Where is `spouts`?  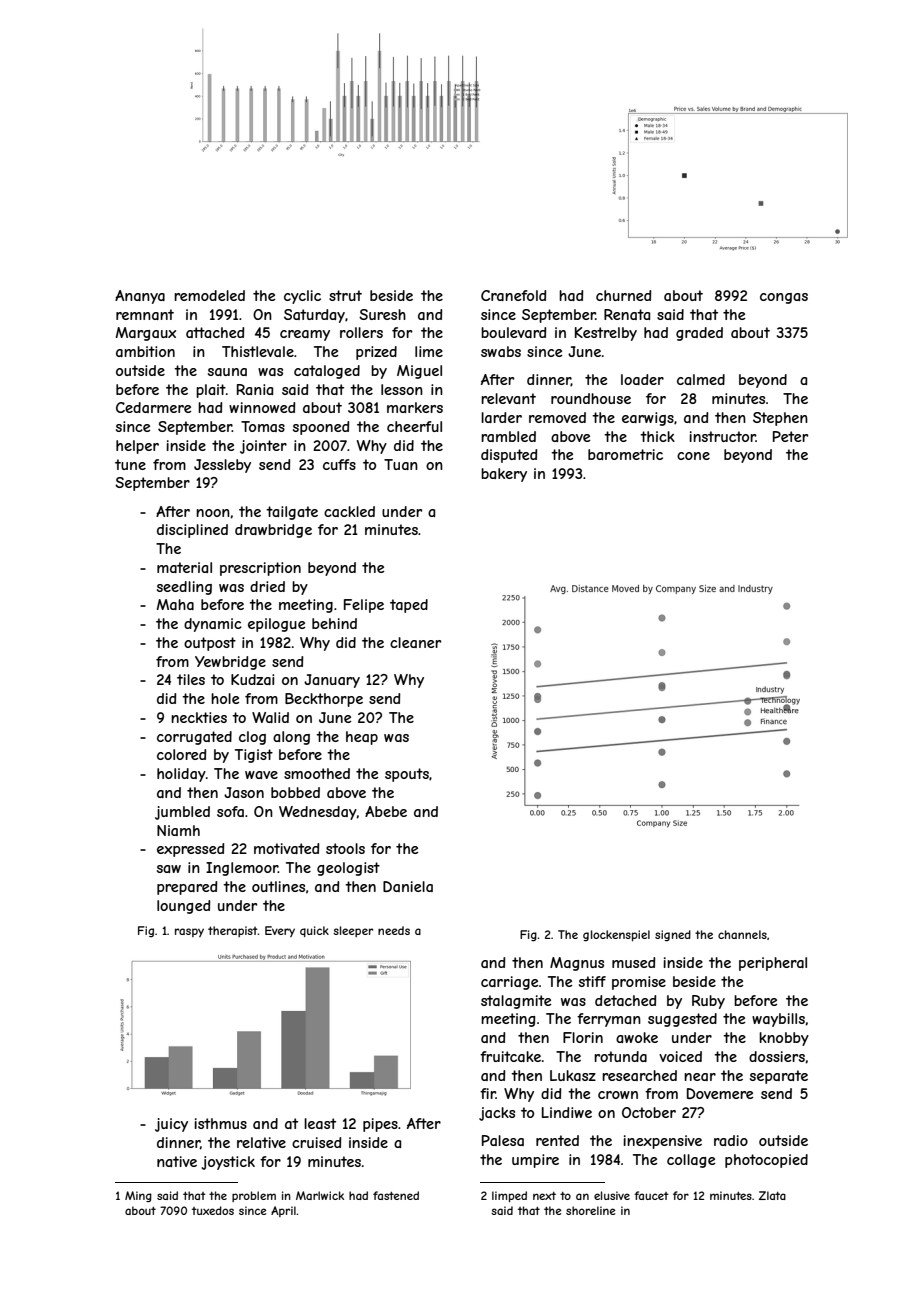
spouts is located at coordinates (407, 775).
